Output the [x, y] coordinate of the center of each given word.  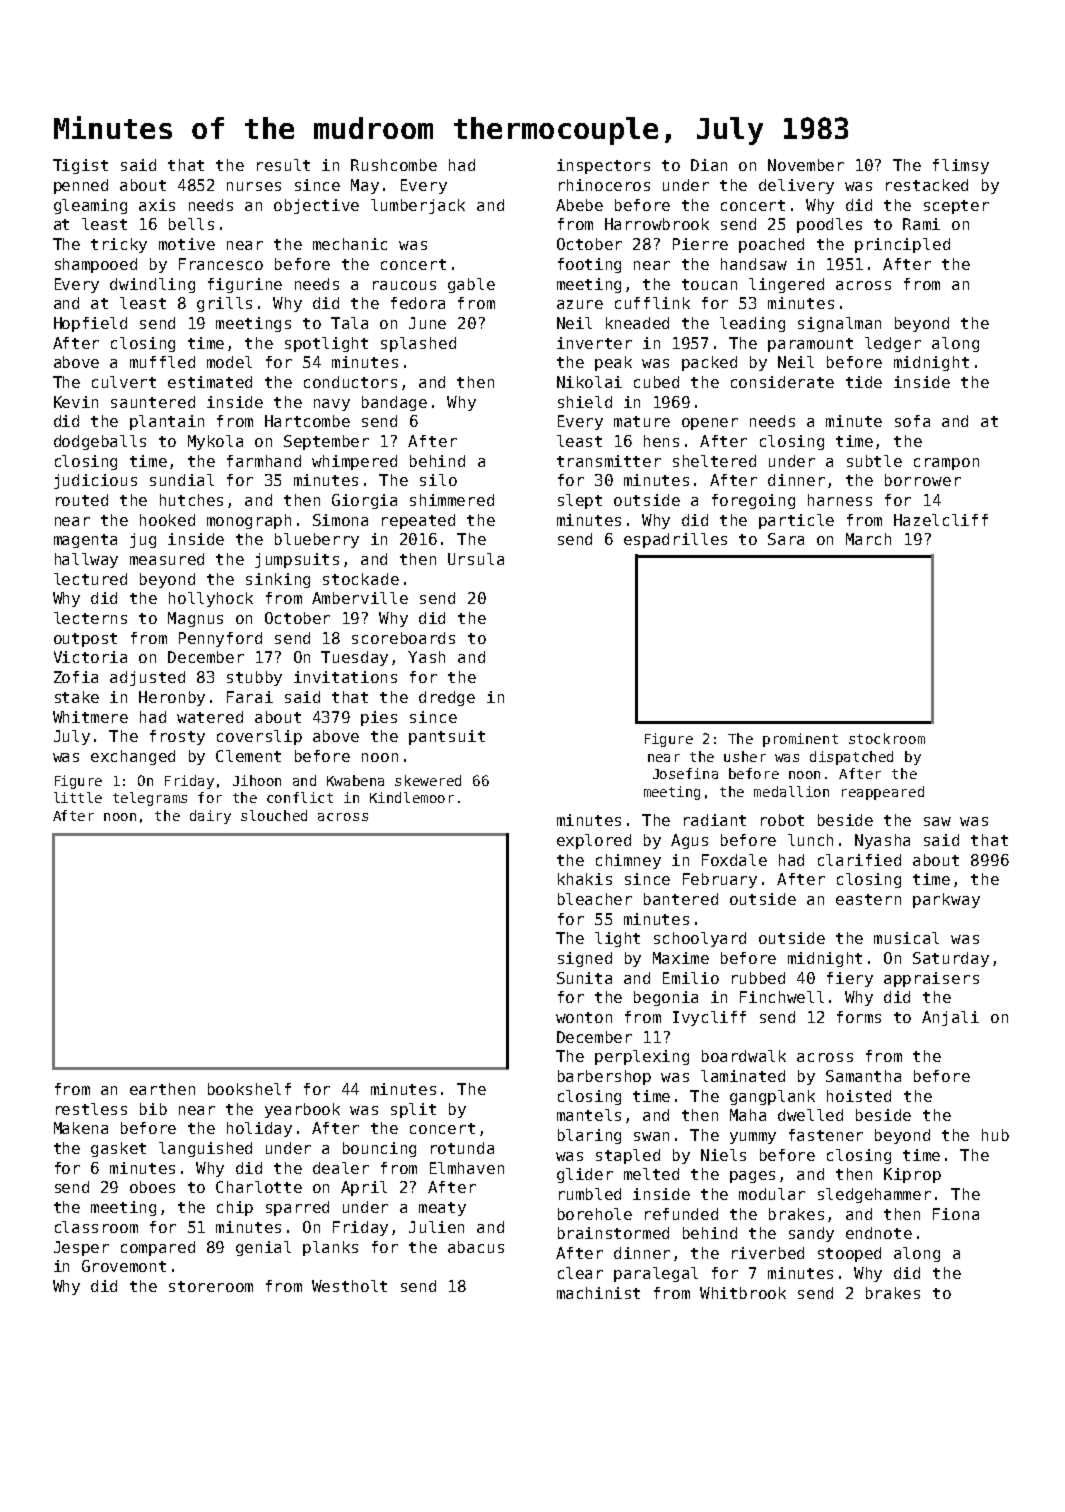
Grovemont [124, 1266]
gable [471, 285]
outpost [85, 640]
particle [796, 521]
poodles [829, 225]
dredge [447, 698]
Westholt [349, 1286]
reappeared [883, 793]
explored [594, 841]
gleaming [90, 206]
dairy [210, 817]
